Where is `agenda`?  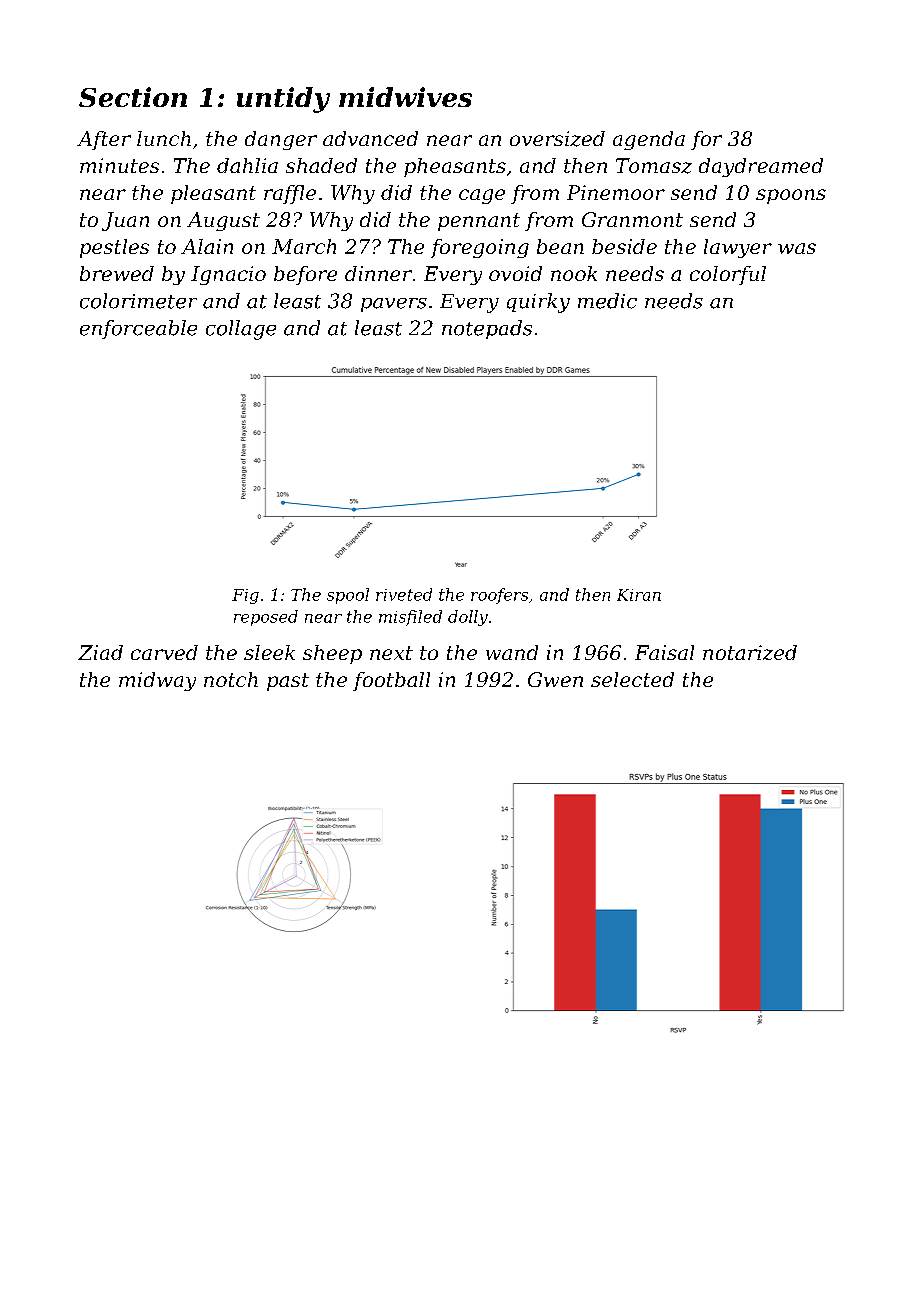 agenda is located at coordinates (649, 140).
